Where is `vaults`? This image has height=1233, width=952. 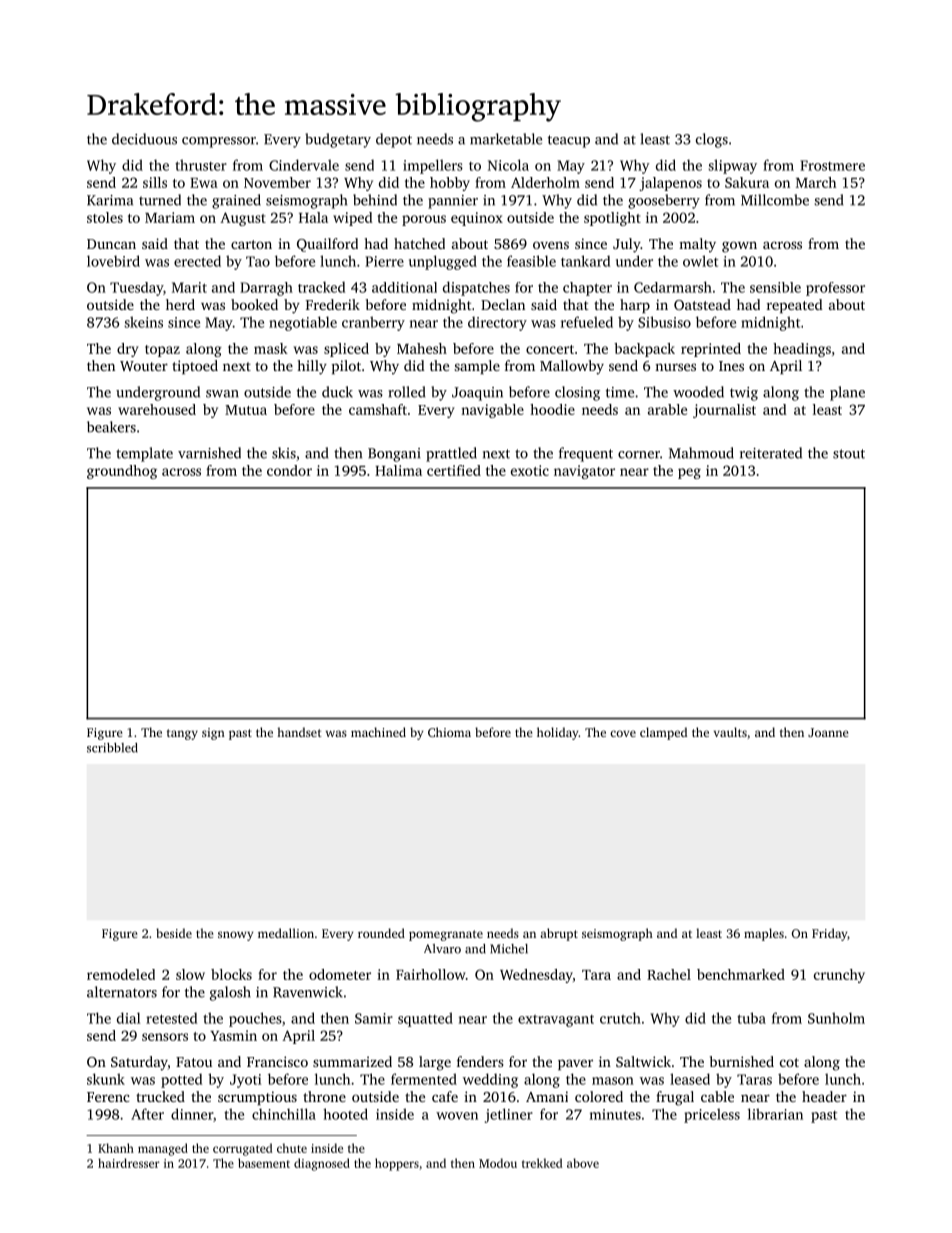
vaults is located at coordinates (730, 732).
